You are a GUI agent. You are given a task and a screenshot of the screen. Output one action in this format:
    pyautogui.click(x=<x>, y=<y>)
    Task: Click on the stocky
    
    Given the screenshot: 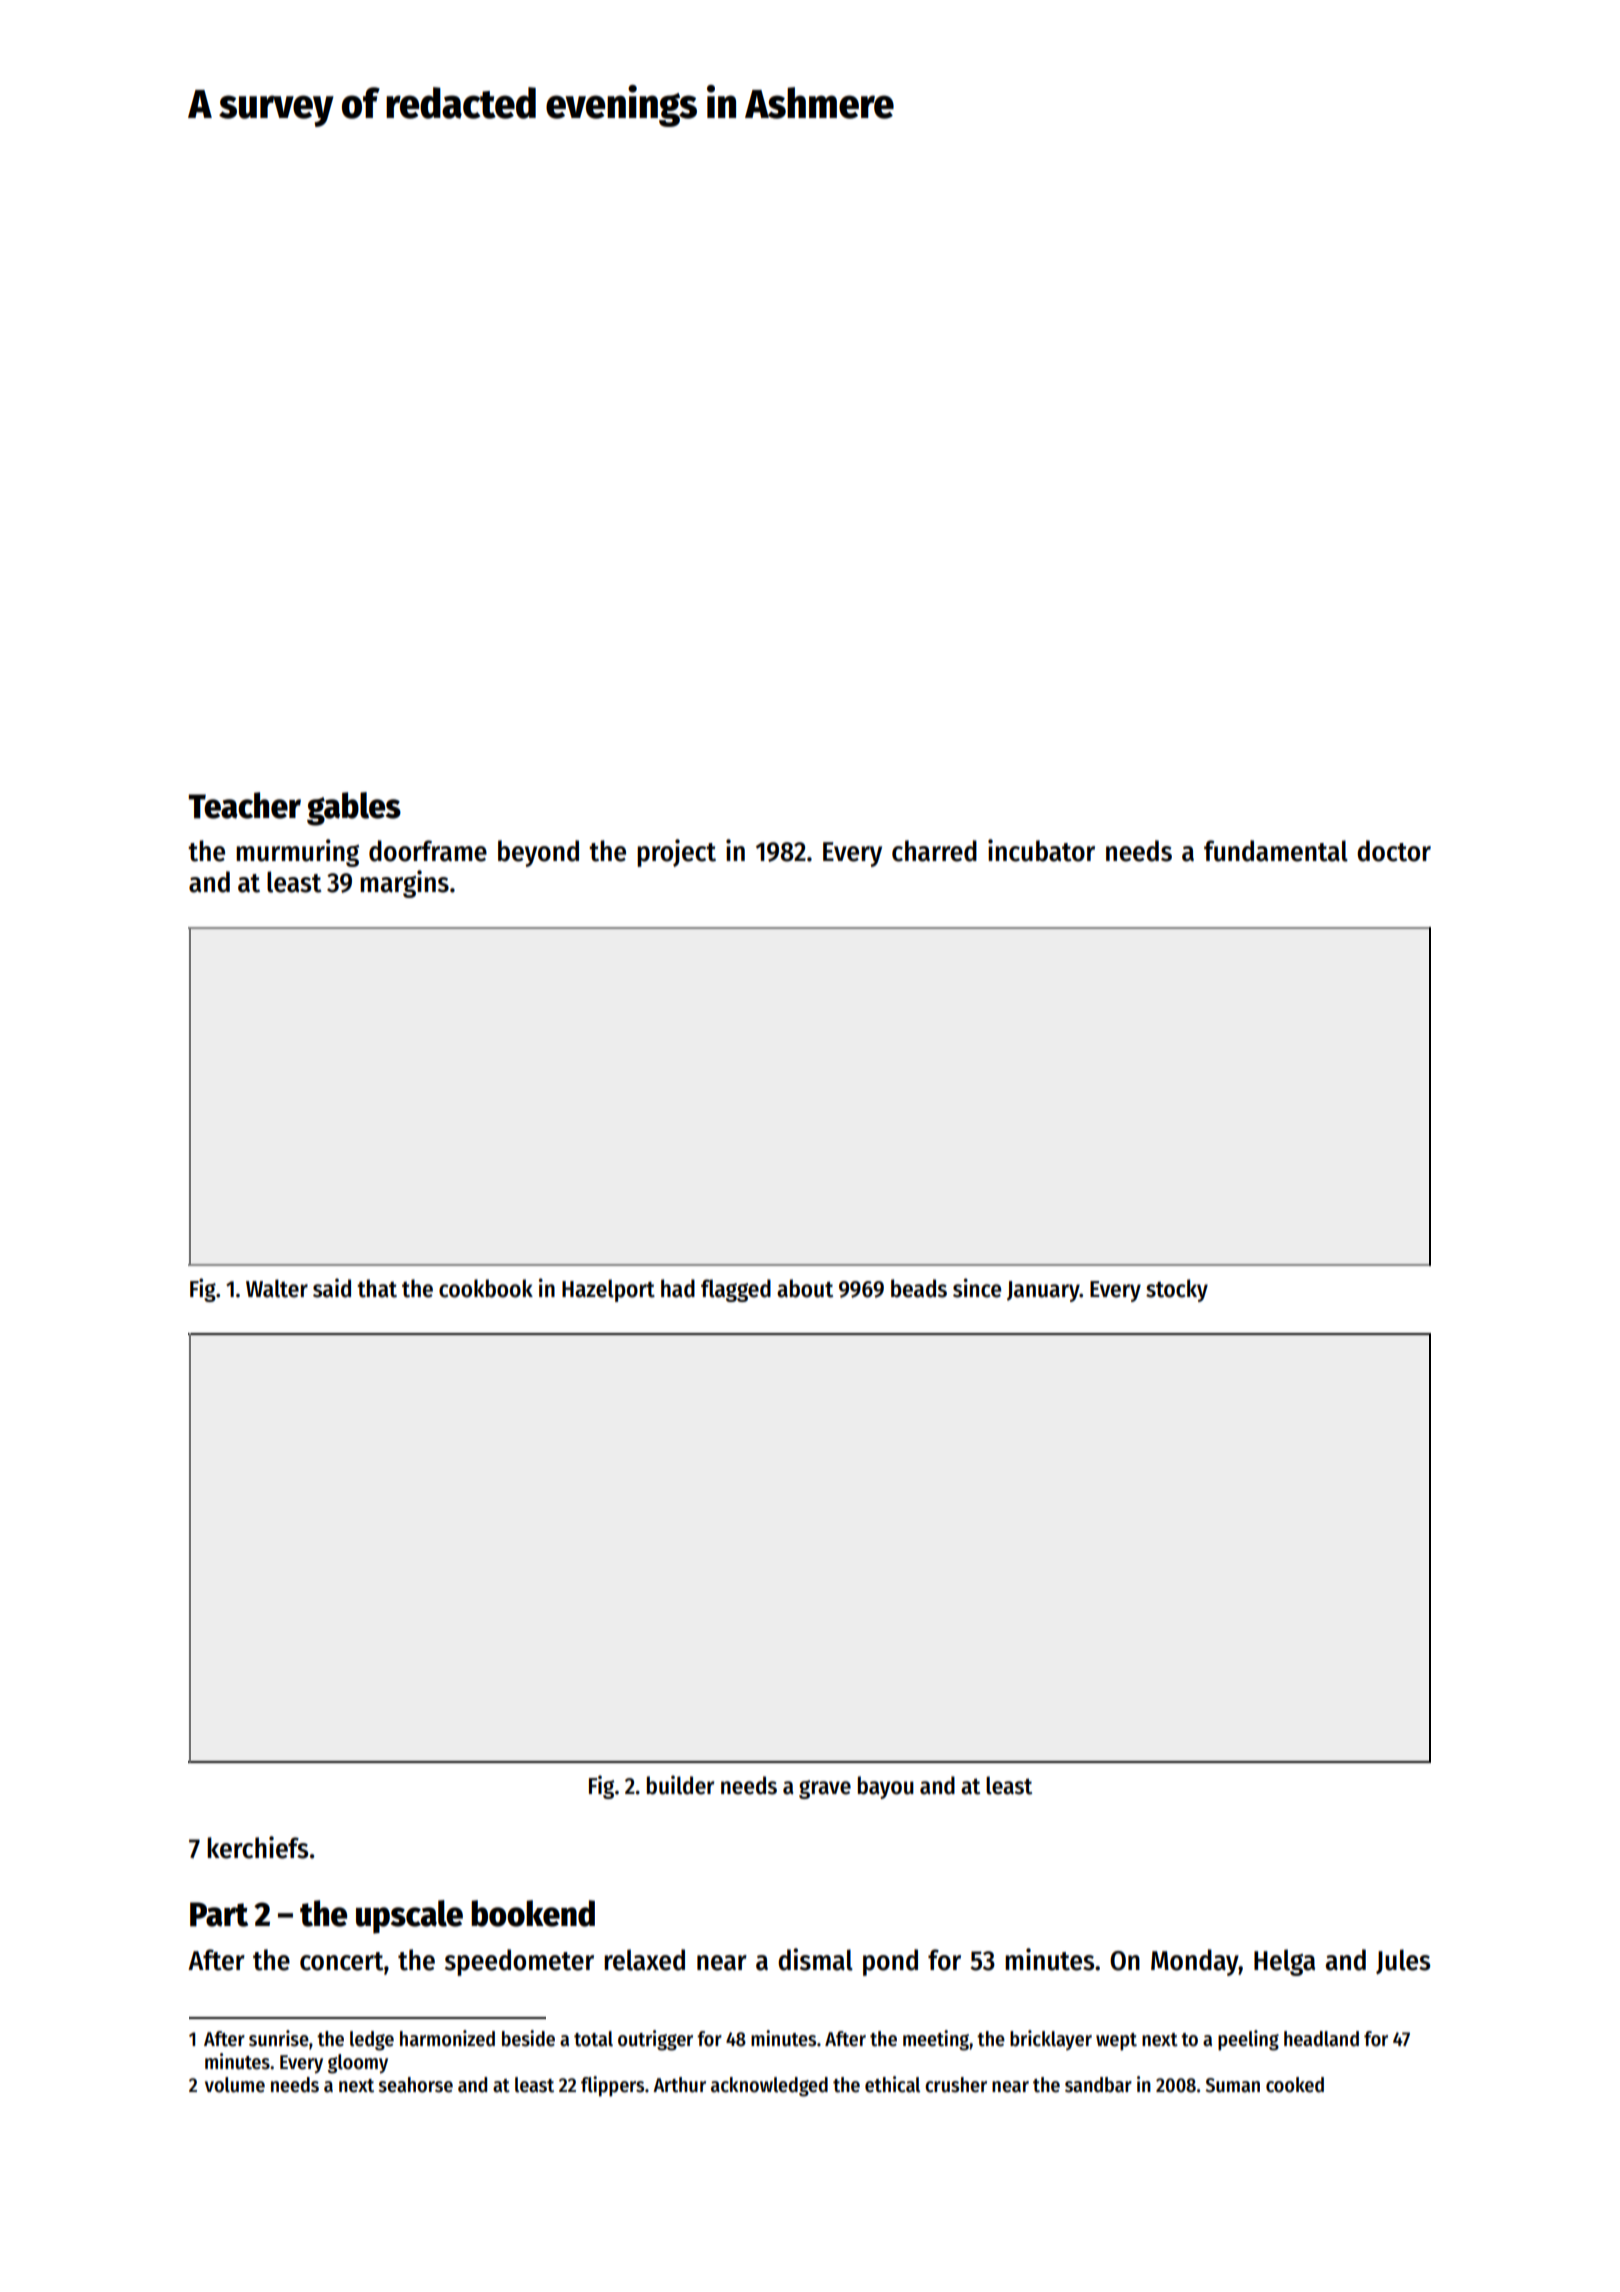 What is the action you would take?
    pyautogui.click(x=1177, y=1290)
